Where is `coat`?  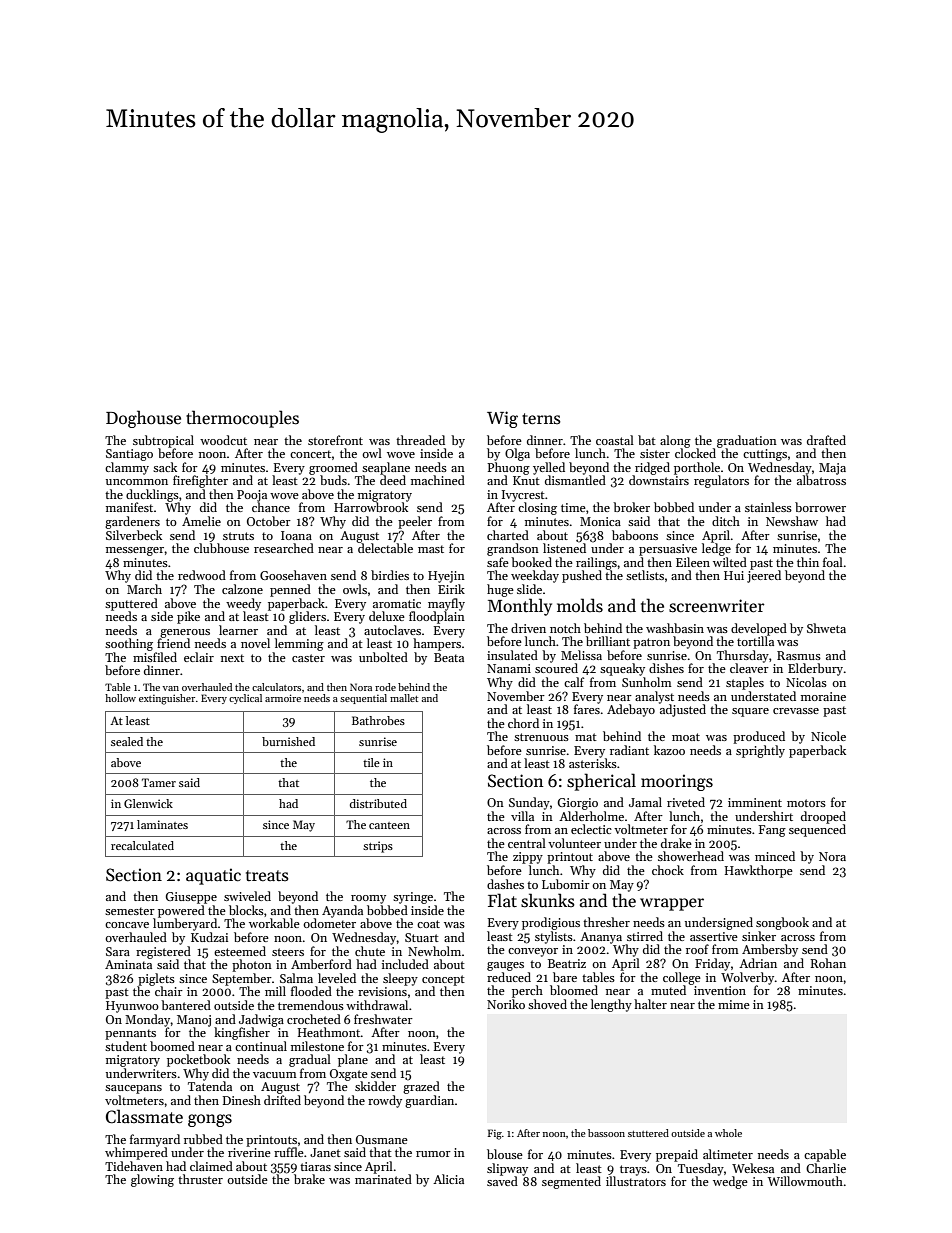 coat is located at coordinates (428, 924).
